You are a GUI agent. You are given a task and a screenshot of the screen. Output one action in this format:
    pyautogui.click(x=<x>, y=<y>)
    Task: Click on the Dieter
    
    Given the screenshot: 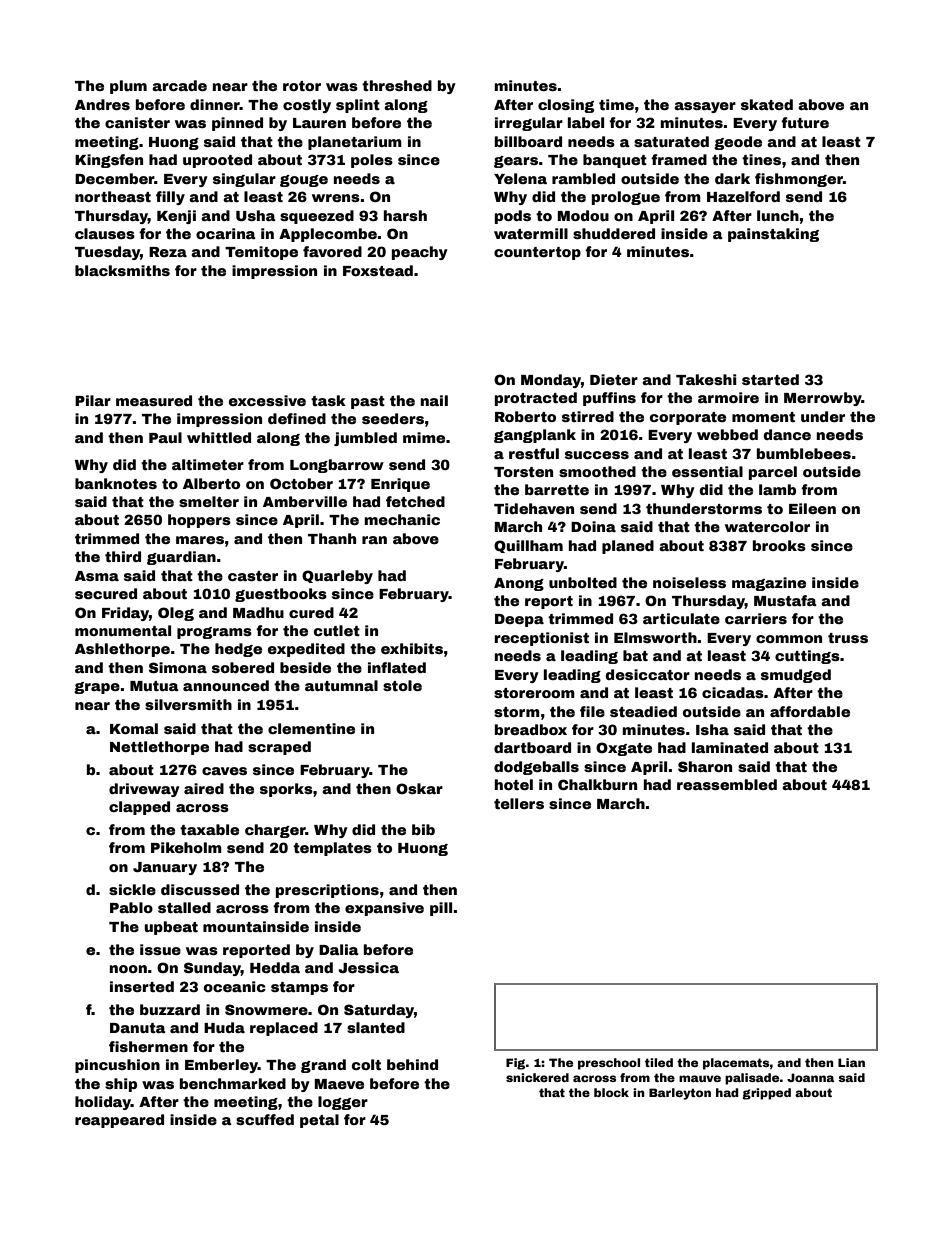 What is the action you would take?
    pyautogui.click(x=614, y=379)
